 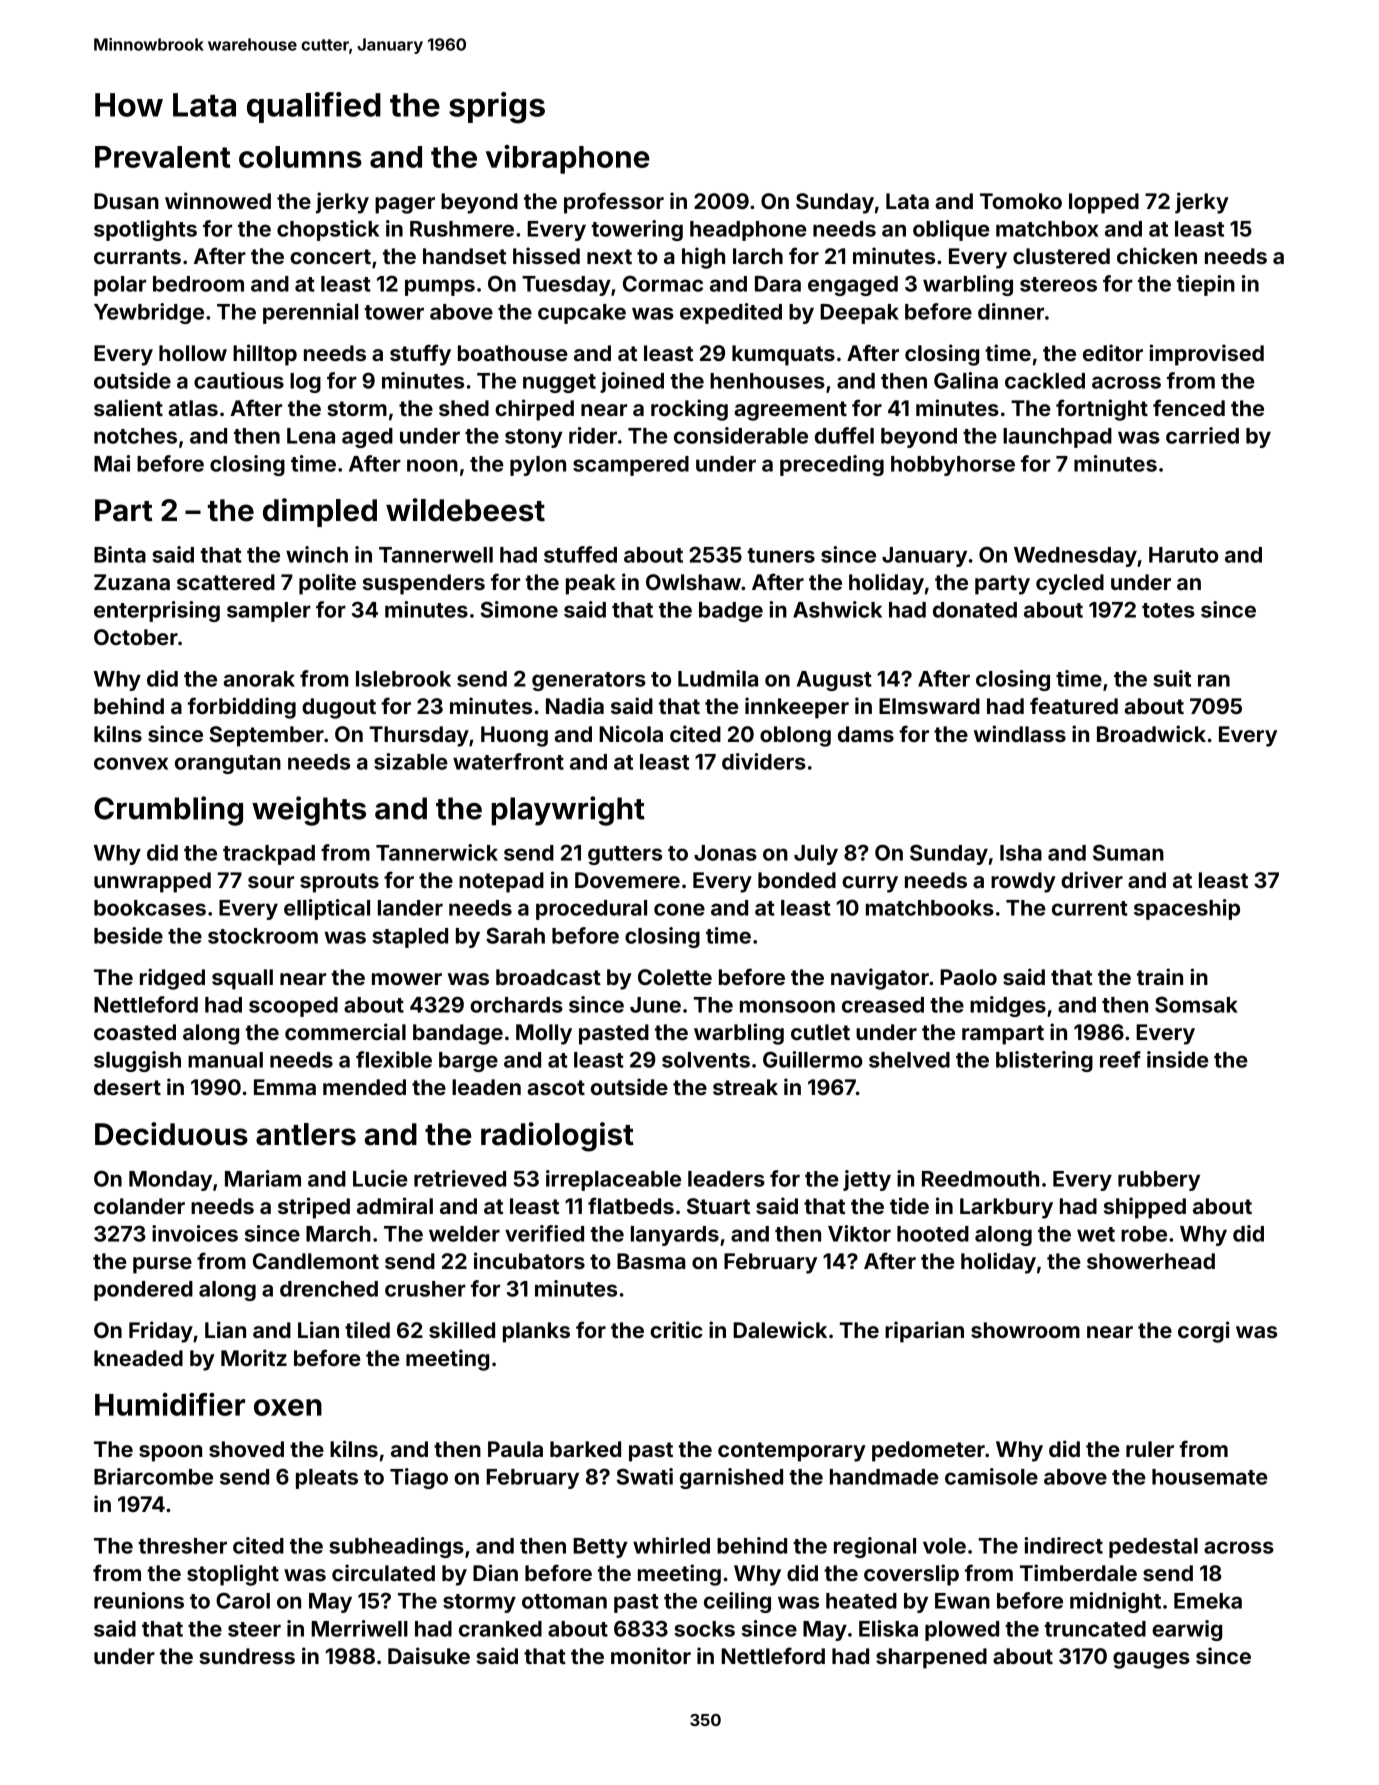 What do you see at coordinates (589, 681) in the page?
I see `generators` at bounding box center [589, 681].
